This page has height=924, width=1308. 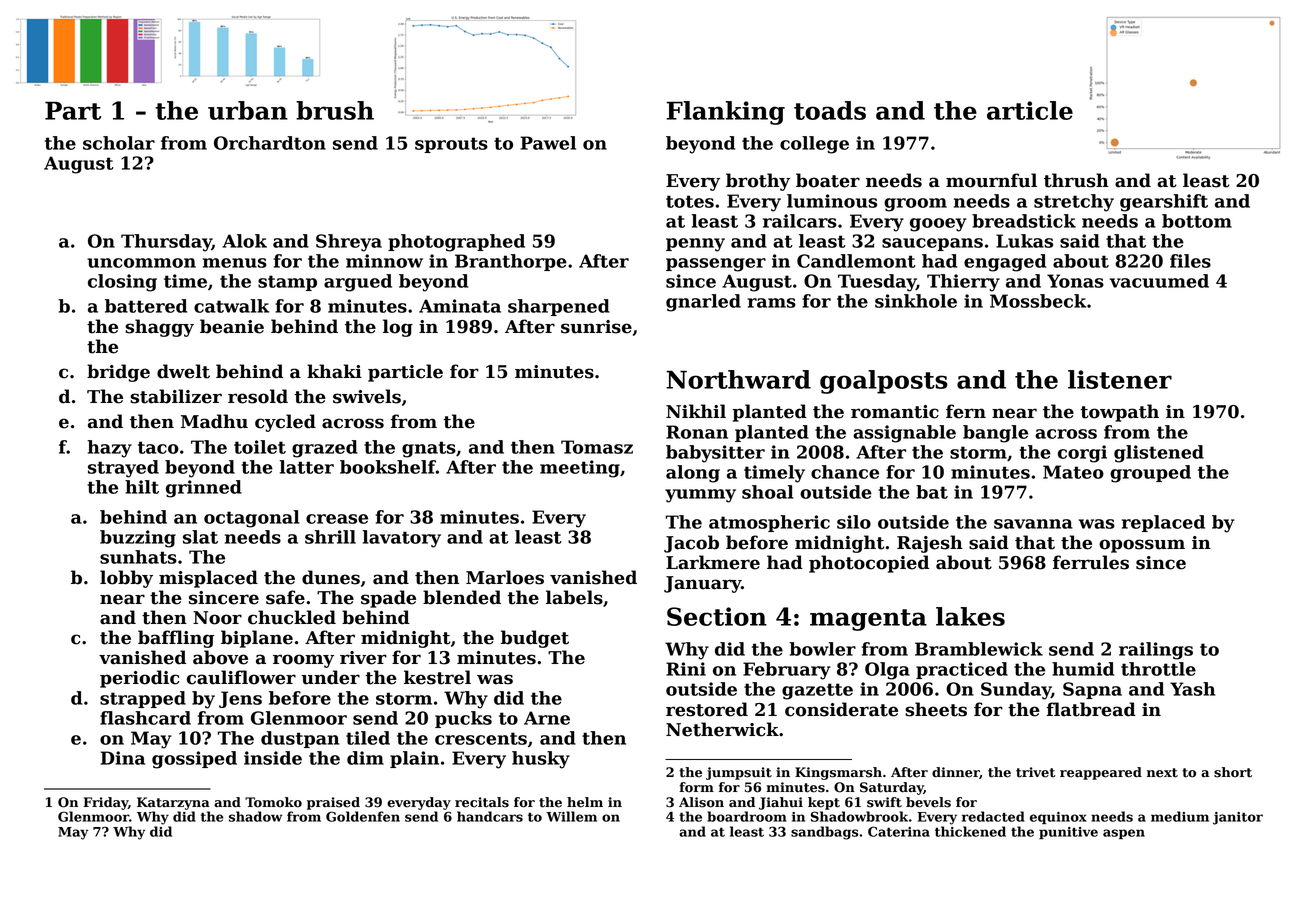 What do you see at coordinates (1119, 413) in the page?
I see `towpath` at bounding box center [1119, 413].
